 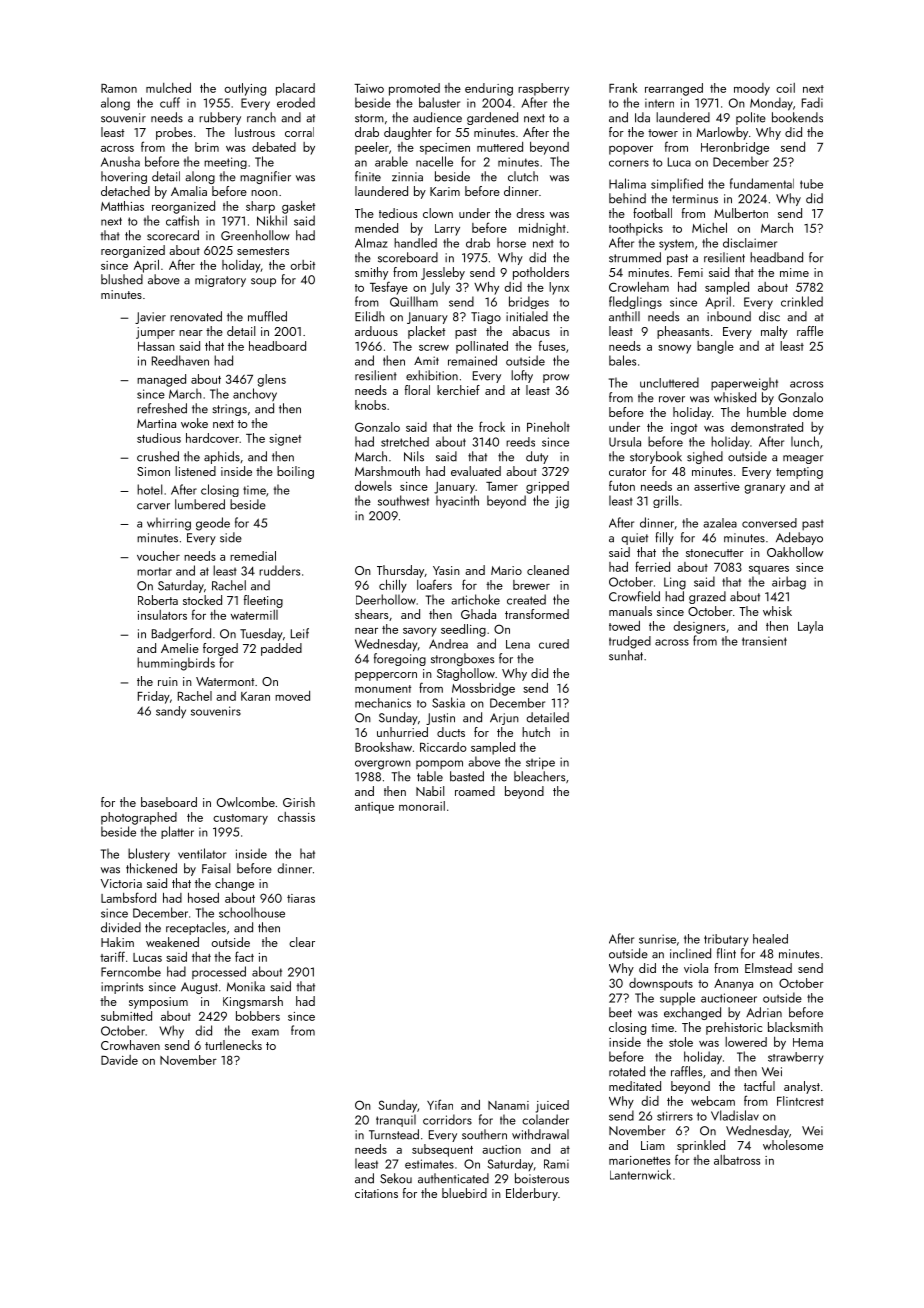 I want to click on rudders, so click(x=279, y=570).
